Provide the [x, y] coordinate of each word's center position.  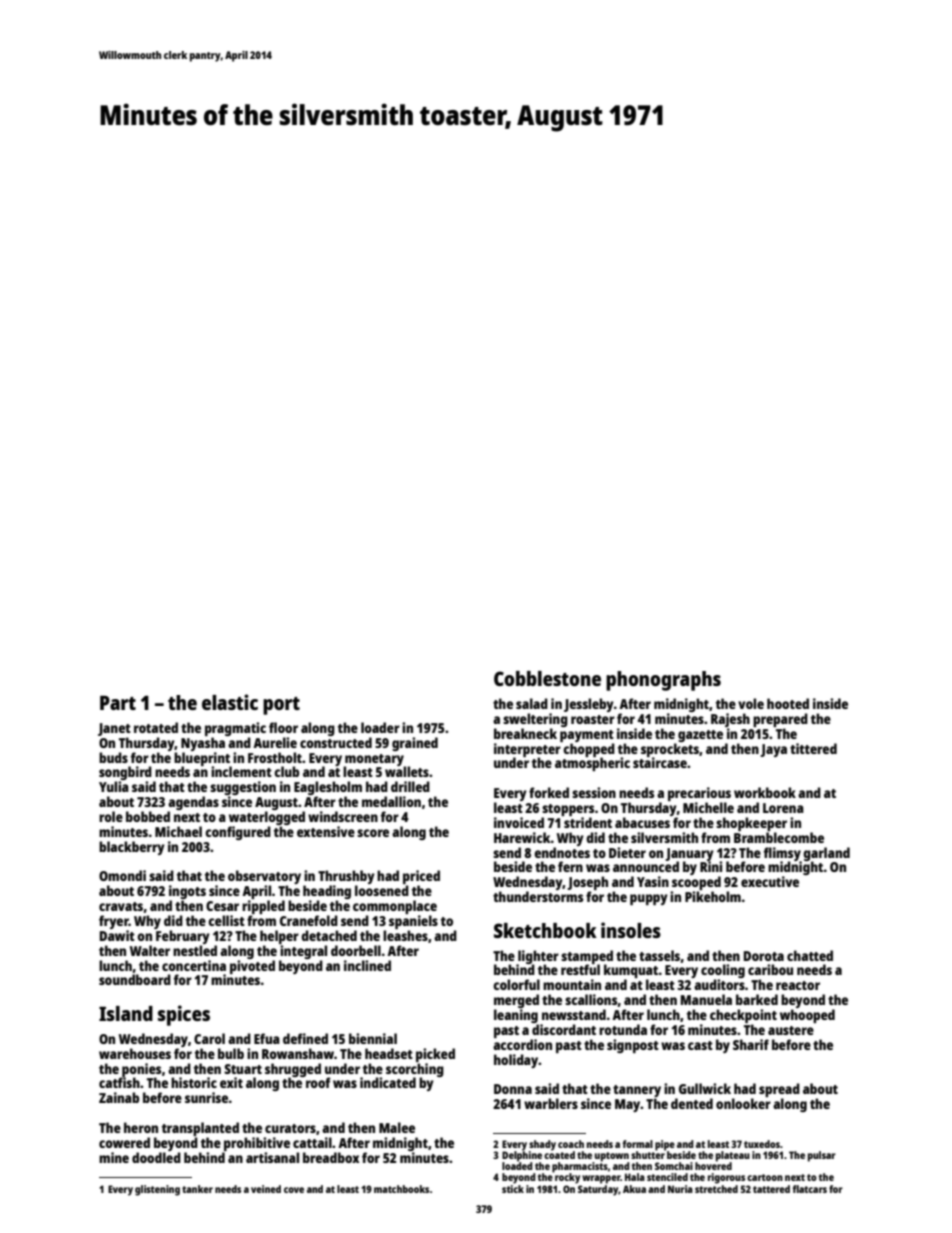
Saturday [598, 1190]
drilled [410, 786]
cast [700, 1045]
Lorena [783, 808]
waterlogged [267, 818]
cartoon [765, 1177]
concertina [194, 965]
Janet [114, 729]
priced [421, 877]
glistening [157, 1190]
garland [826, 854]
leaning [516, 1016]
